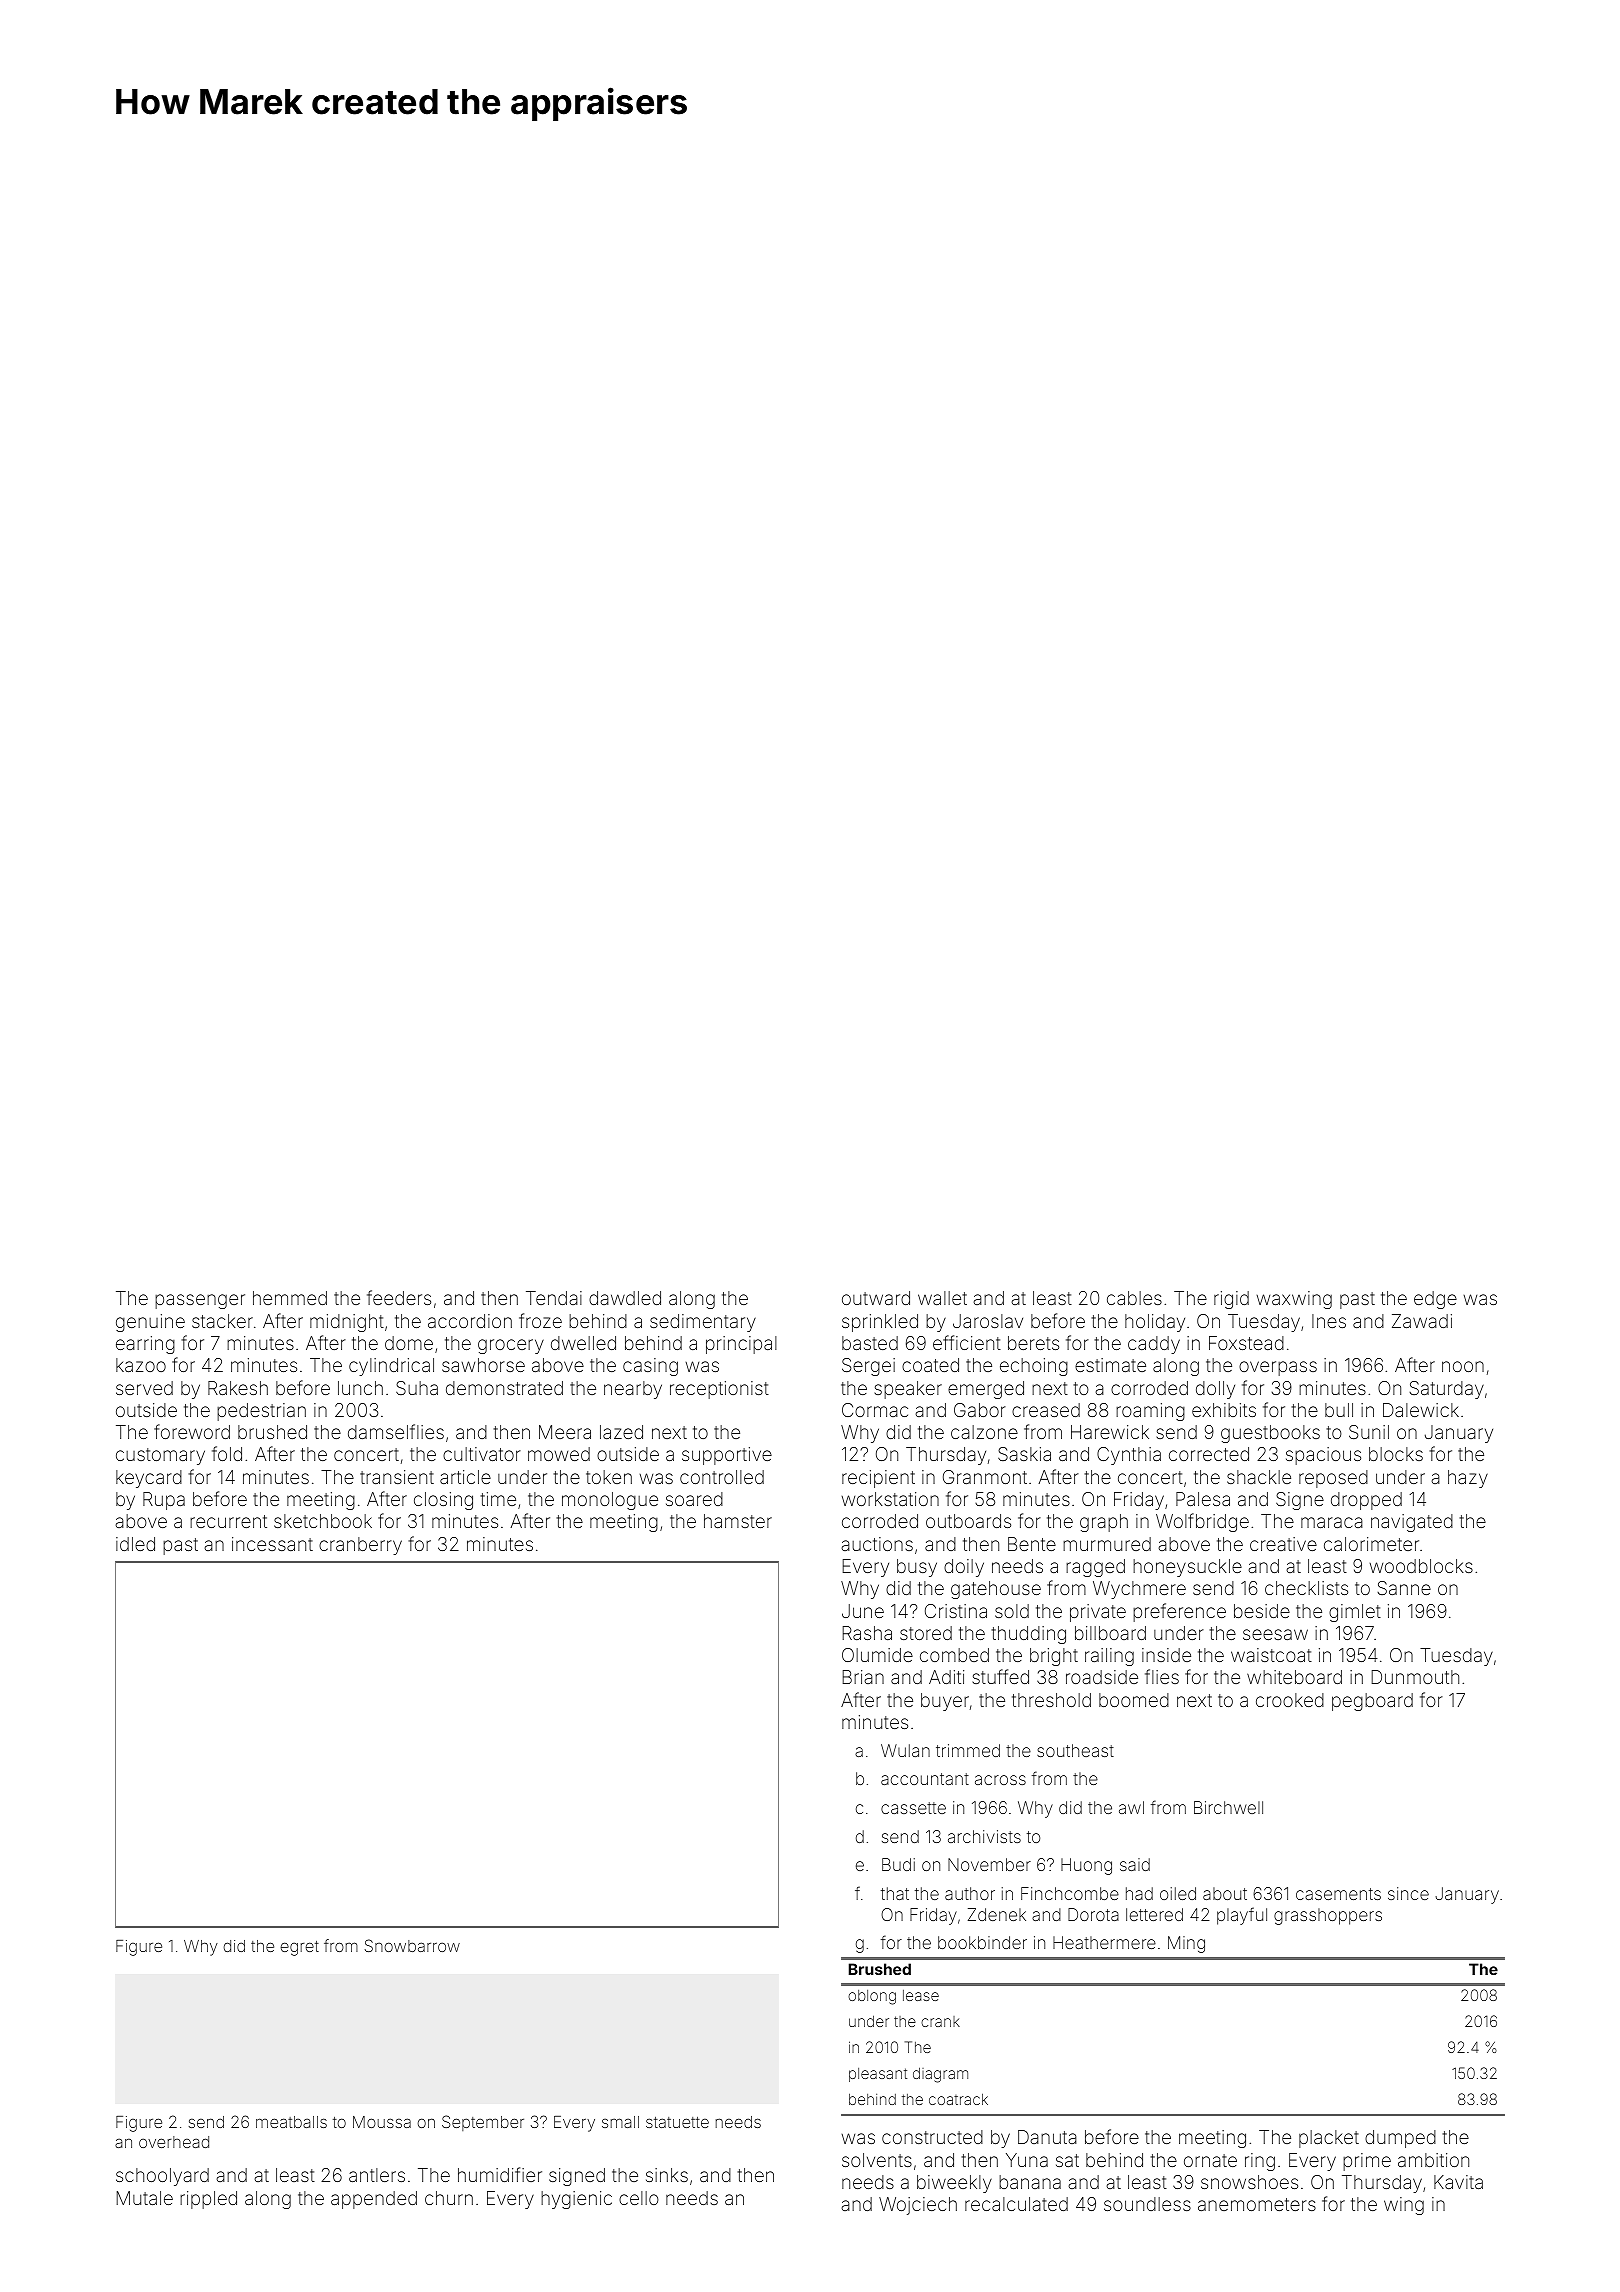 Image resolution: width=1620 pixels, height=2292 pixels. I want to click on September, so click(483, 2123).
